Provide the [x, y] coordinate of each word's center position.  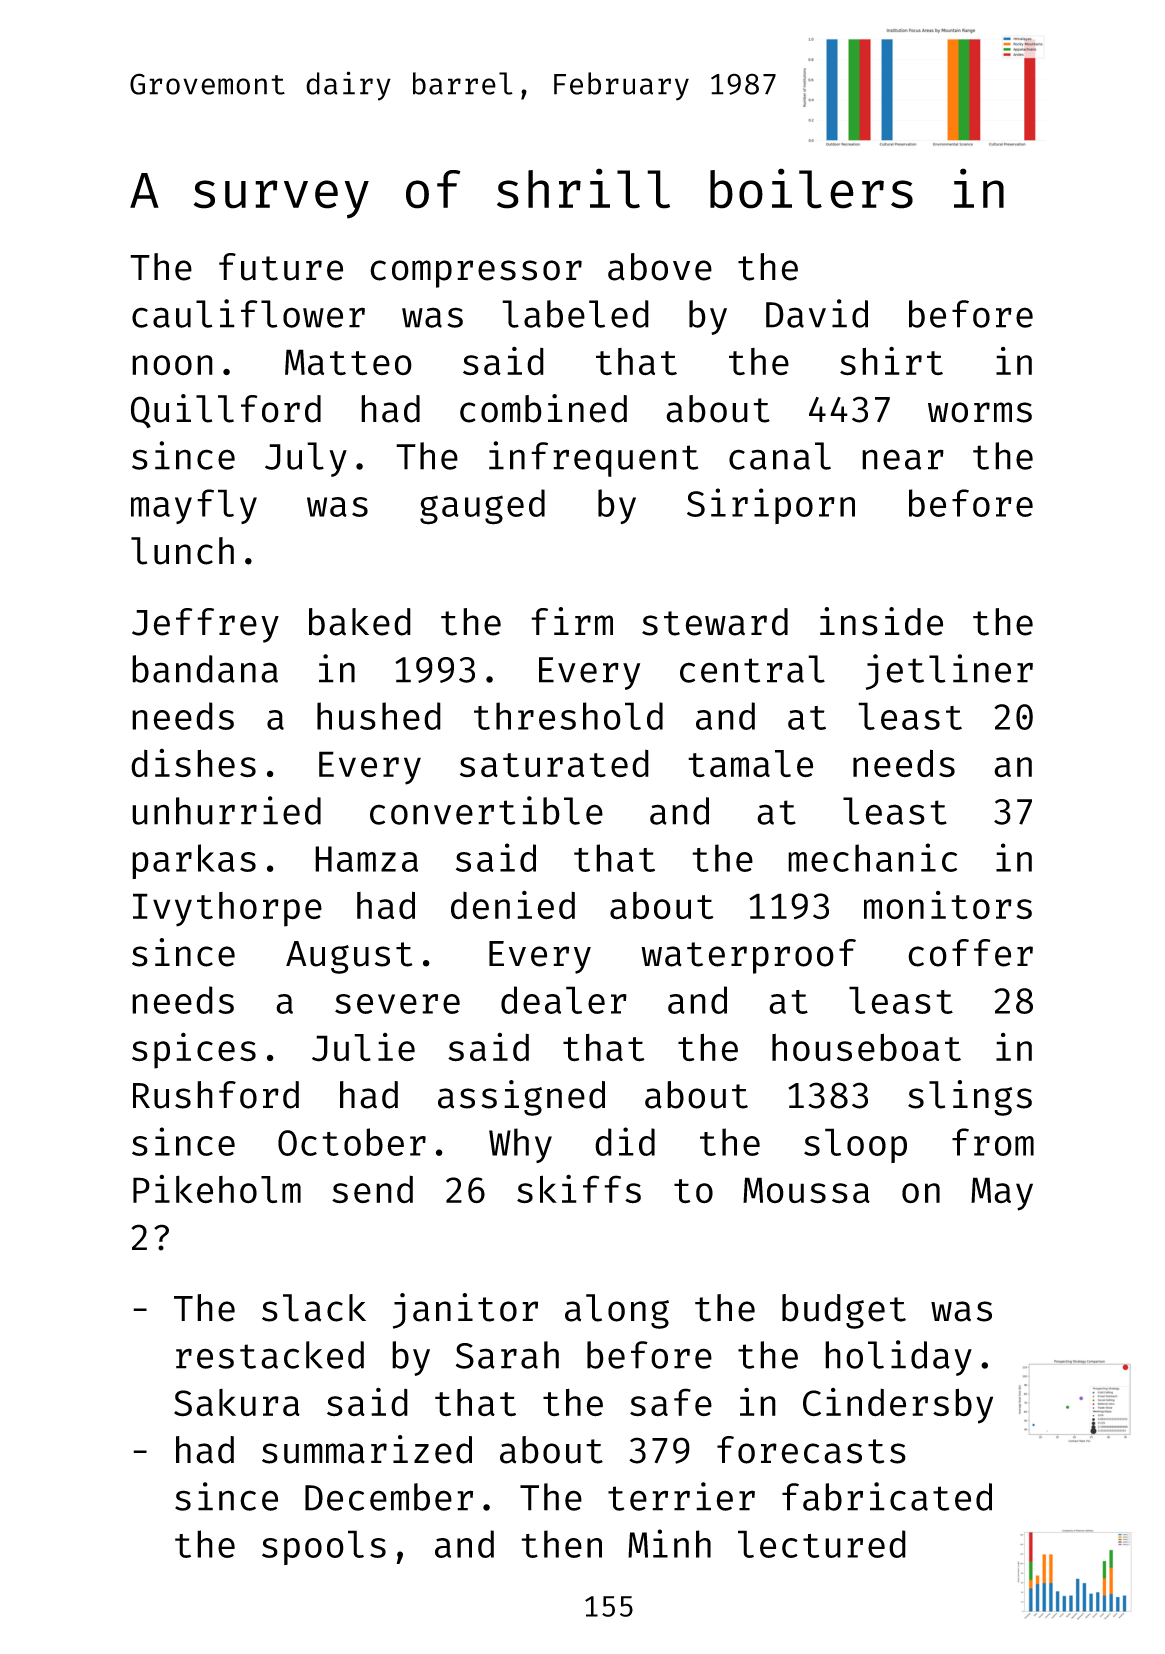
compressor [476, 274]
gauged [482, 507]
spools [324, 1547]
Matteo [348, 362]
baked [360, 622]
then [561, 1544]
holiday [898, 1358]
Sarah [507, 1355]
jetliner [949, 672]
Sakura [237, 1402]
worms [980, 412]
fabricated [887, 1496]
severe [397, 1004]
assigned [521, 1098]
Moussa [806, 1190]
